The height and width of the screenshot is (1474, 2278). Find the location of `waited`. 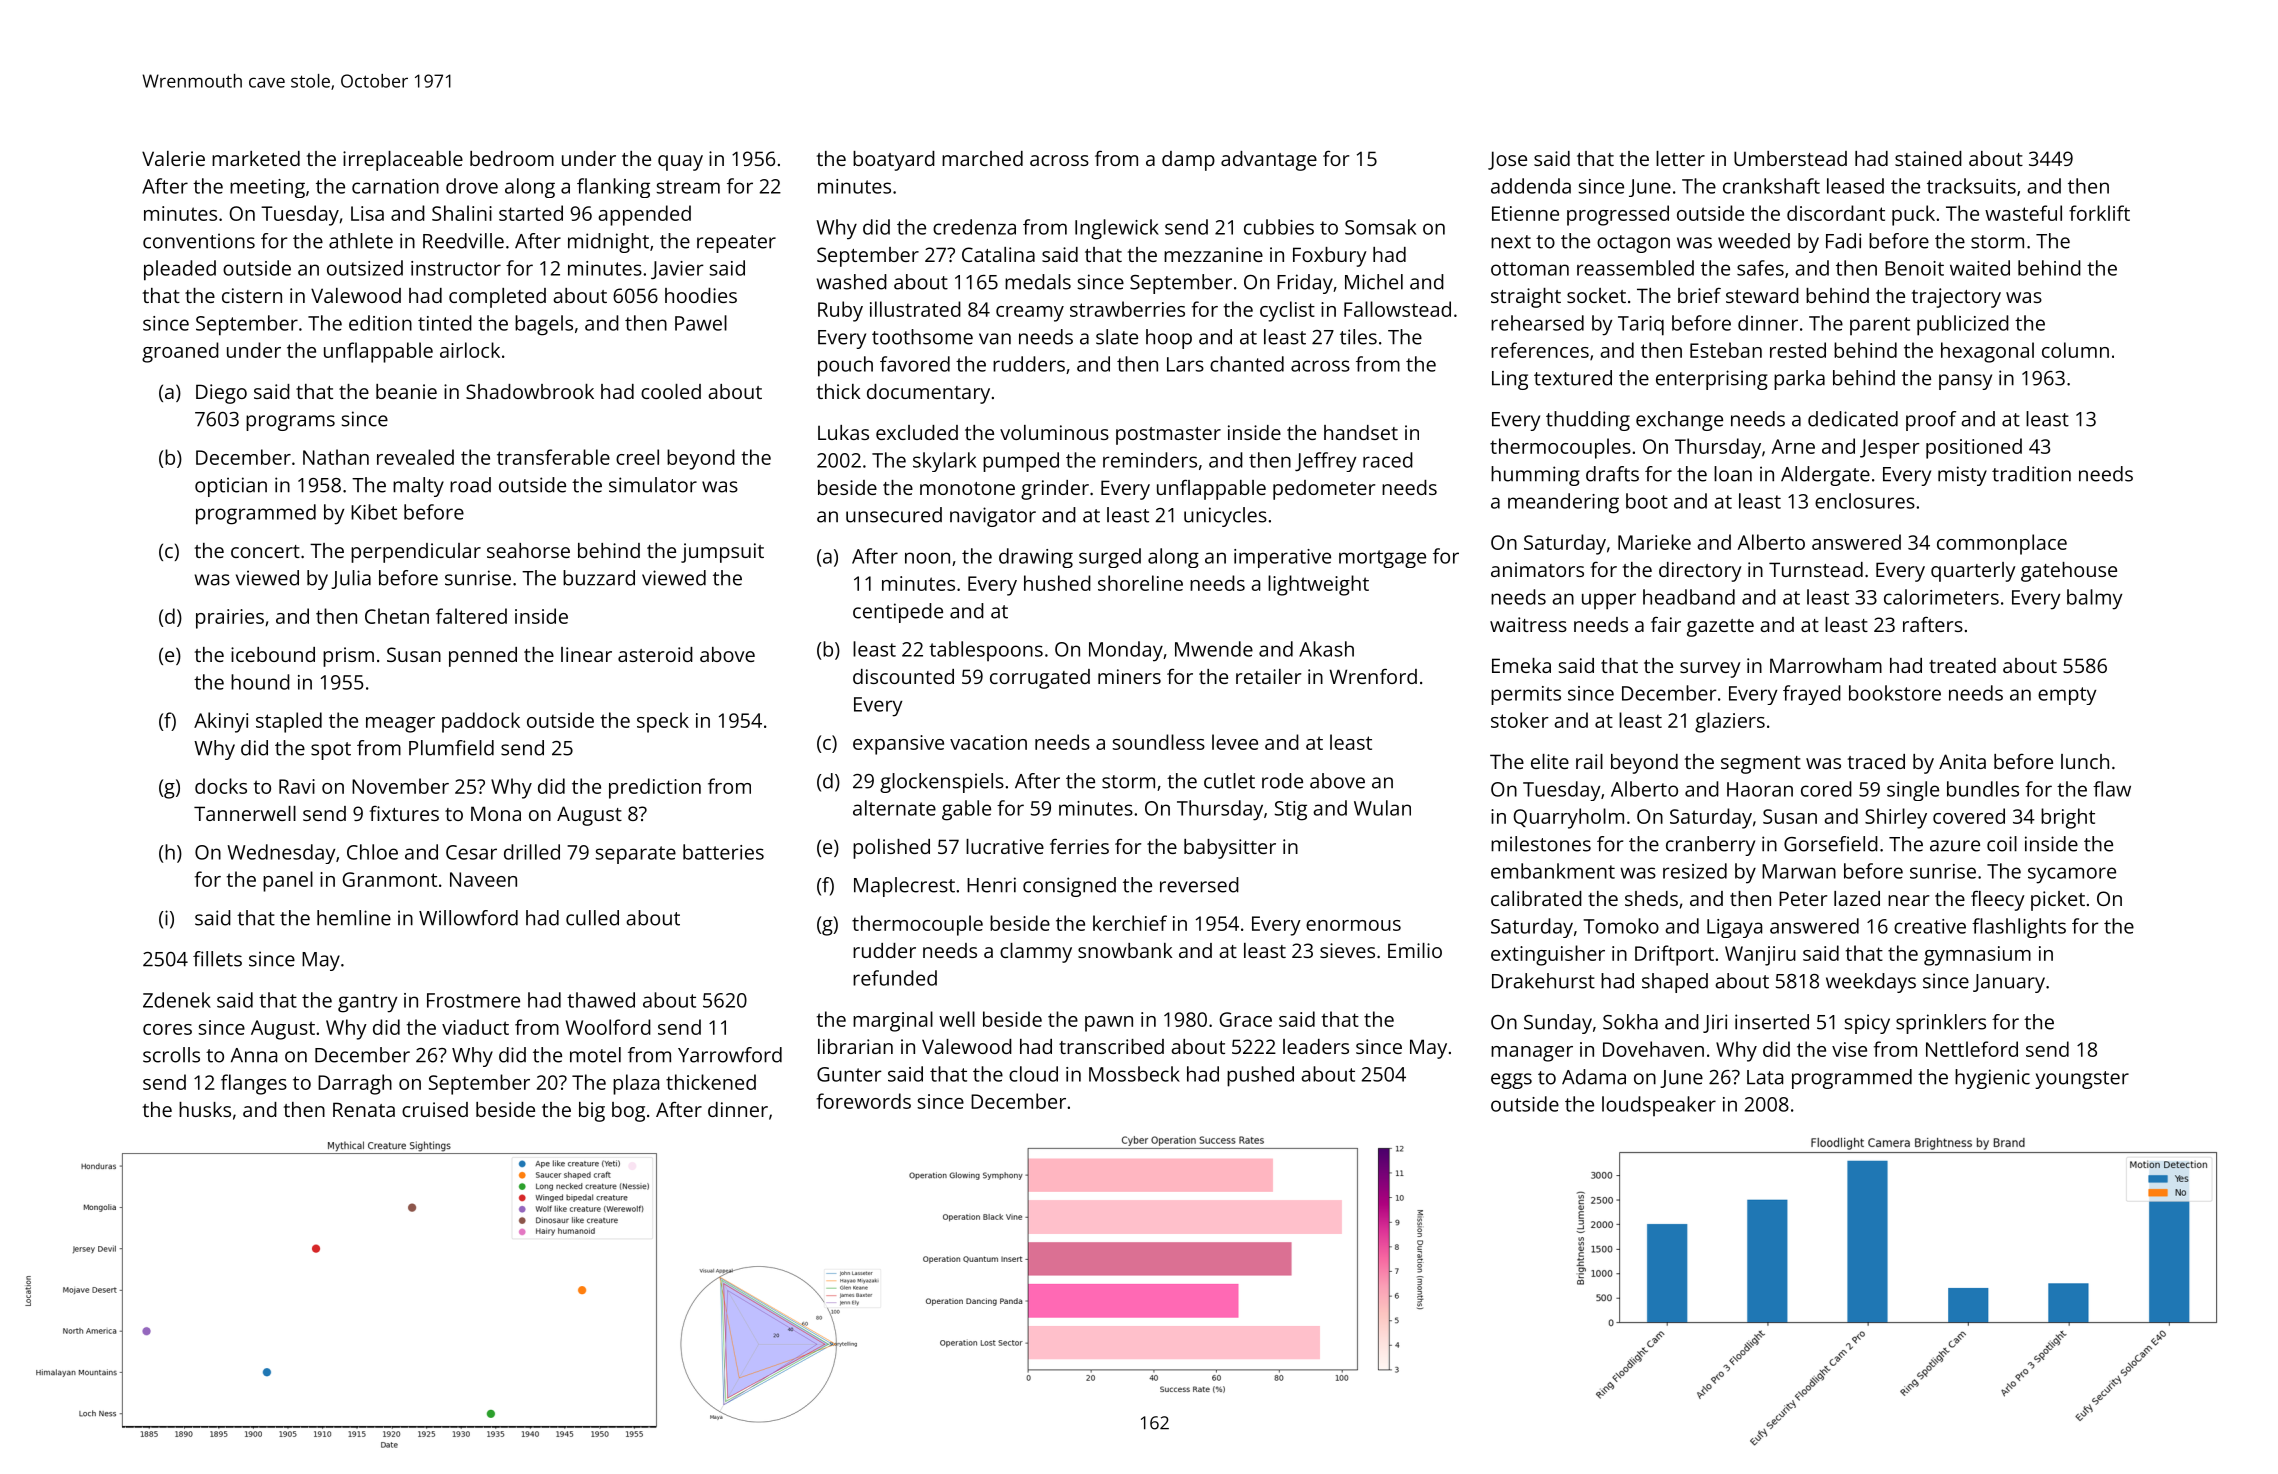

waited is located at coordinates (1980, 268).
